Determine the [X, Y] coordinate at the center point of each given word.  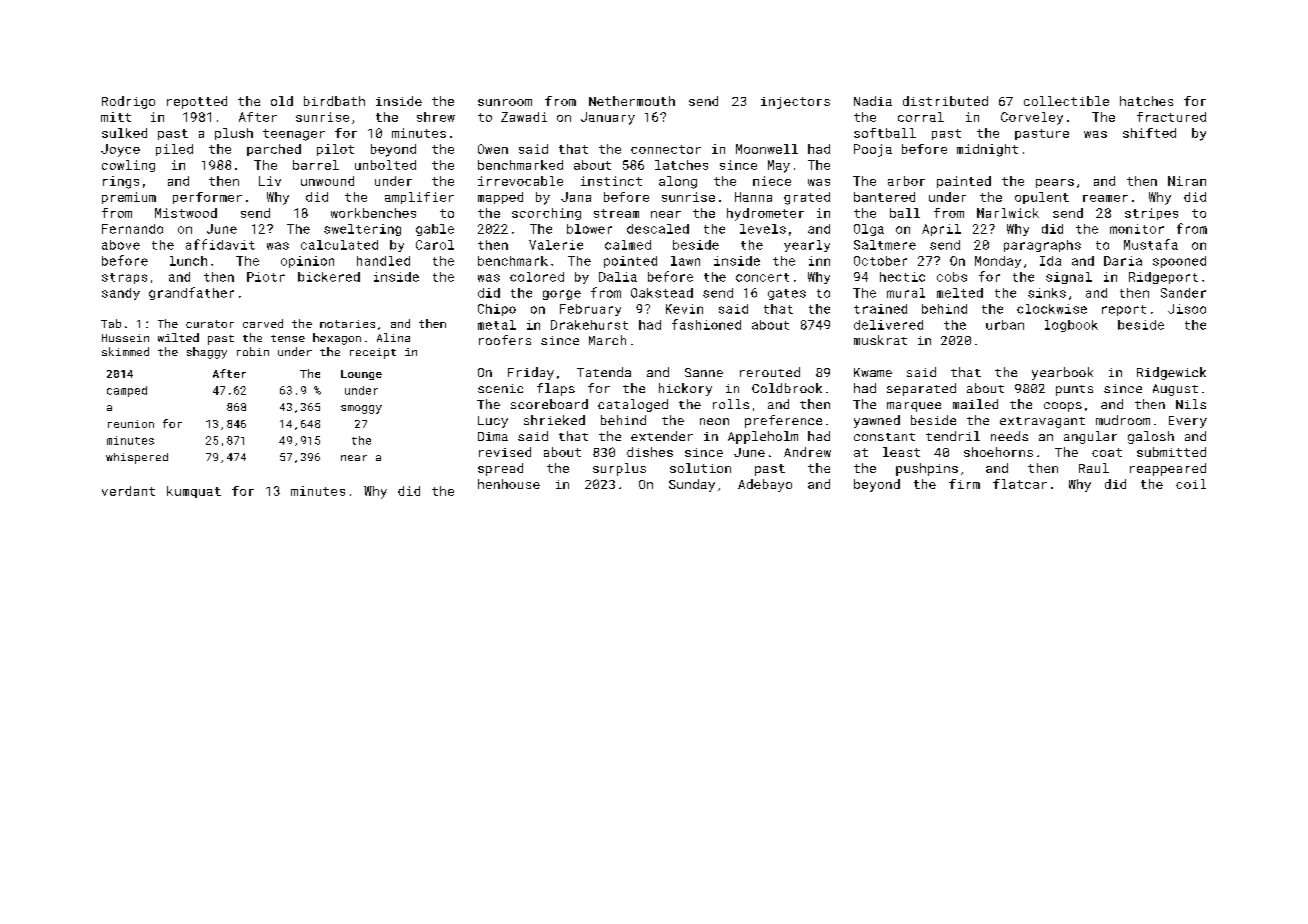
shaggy [207, 353]
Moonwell [767, 149]
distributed [945, 101]
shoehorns [998, 452]
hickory [685, 389]
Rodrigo [128, 102]
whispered [137, 458]
